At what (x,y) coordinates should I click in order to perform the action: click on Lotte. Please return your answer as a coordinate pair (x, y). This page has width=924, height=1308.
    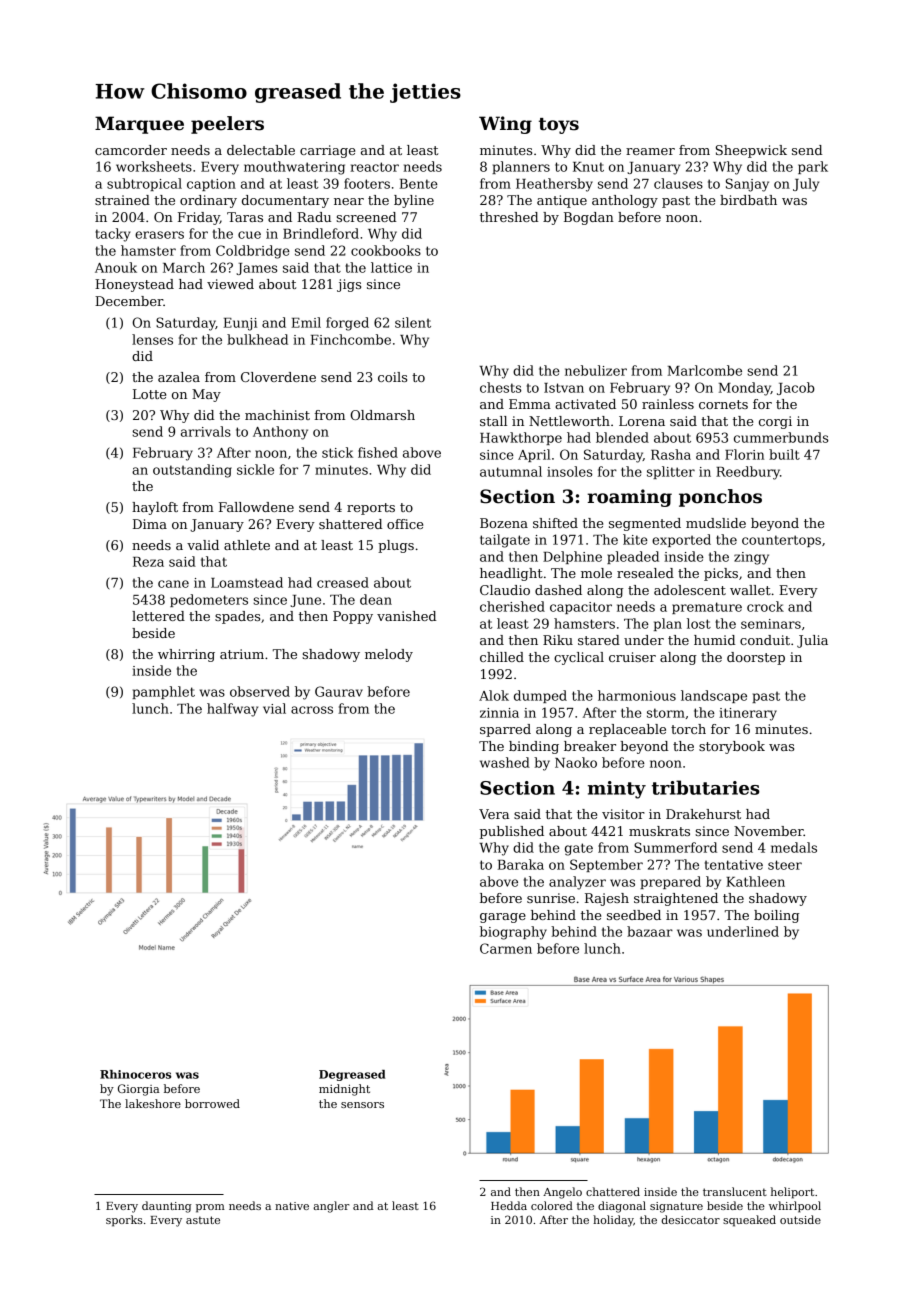
    Looking at the image, I should click on (149, 394).
